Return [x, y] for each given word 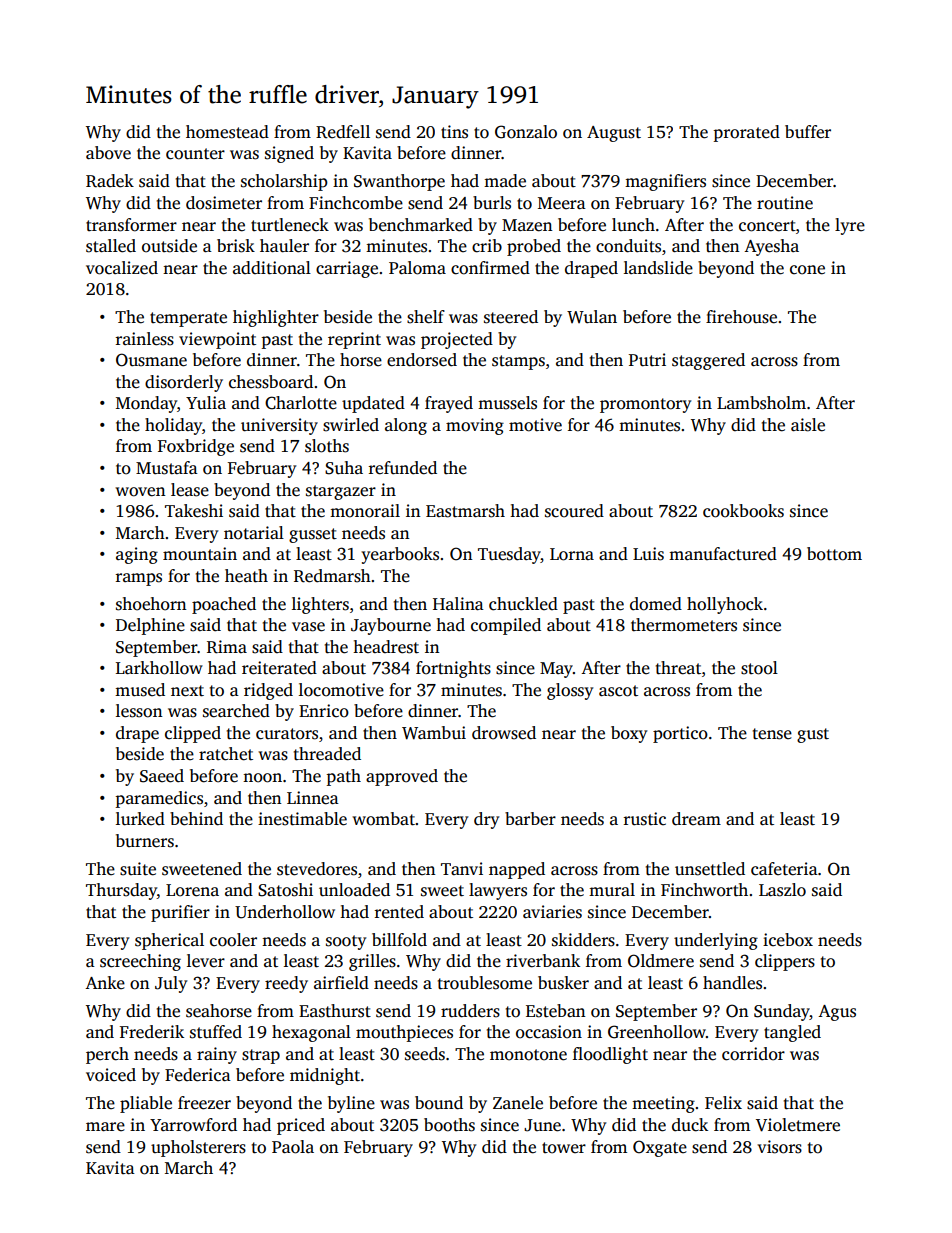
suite [138, 869]
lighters [320, 605]
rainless [145, 339]
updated [373, 404]
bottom [834, 554]
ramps [139, 579]
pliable [146, 1104]
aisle [808, 425]
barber [530, 819]
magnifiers [665, 182]
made [505, 181]
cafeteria [784, 869]
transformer [131, 225]
